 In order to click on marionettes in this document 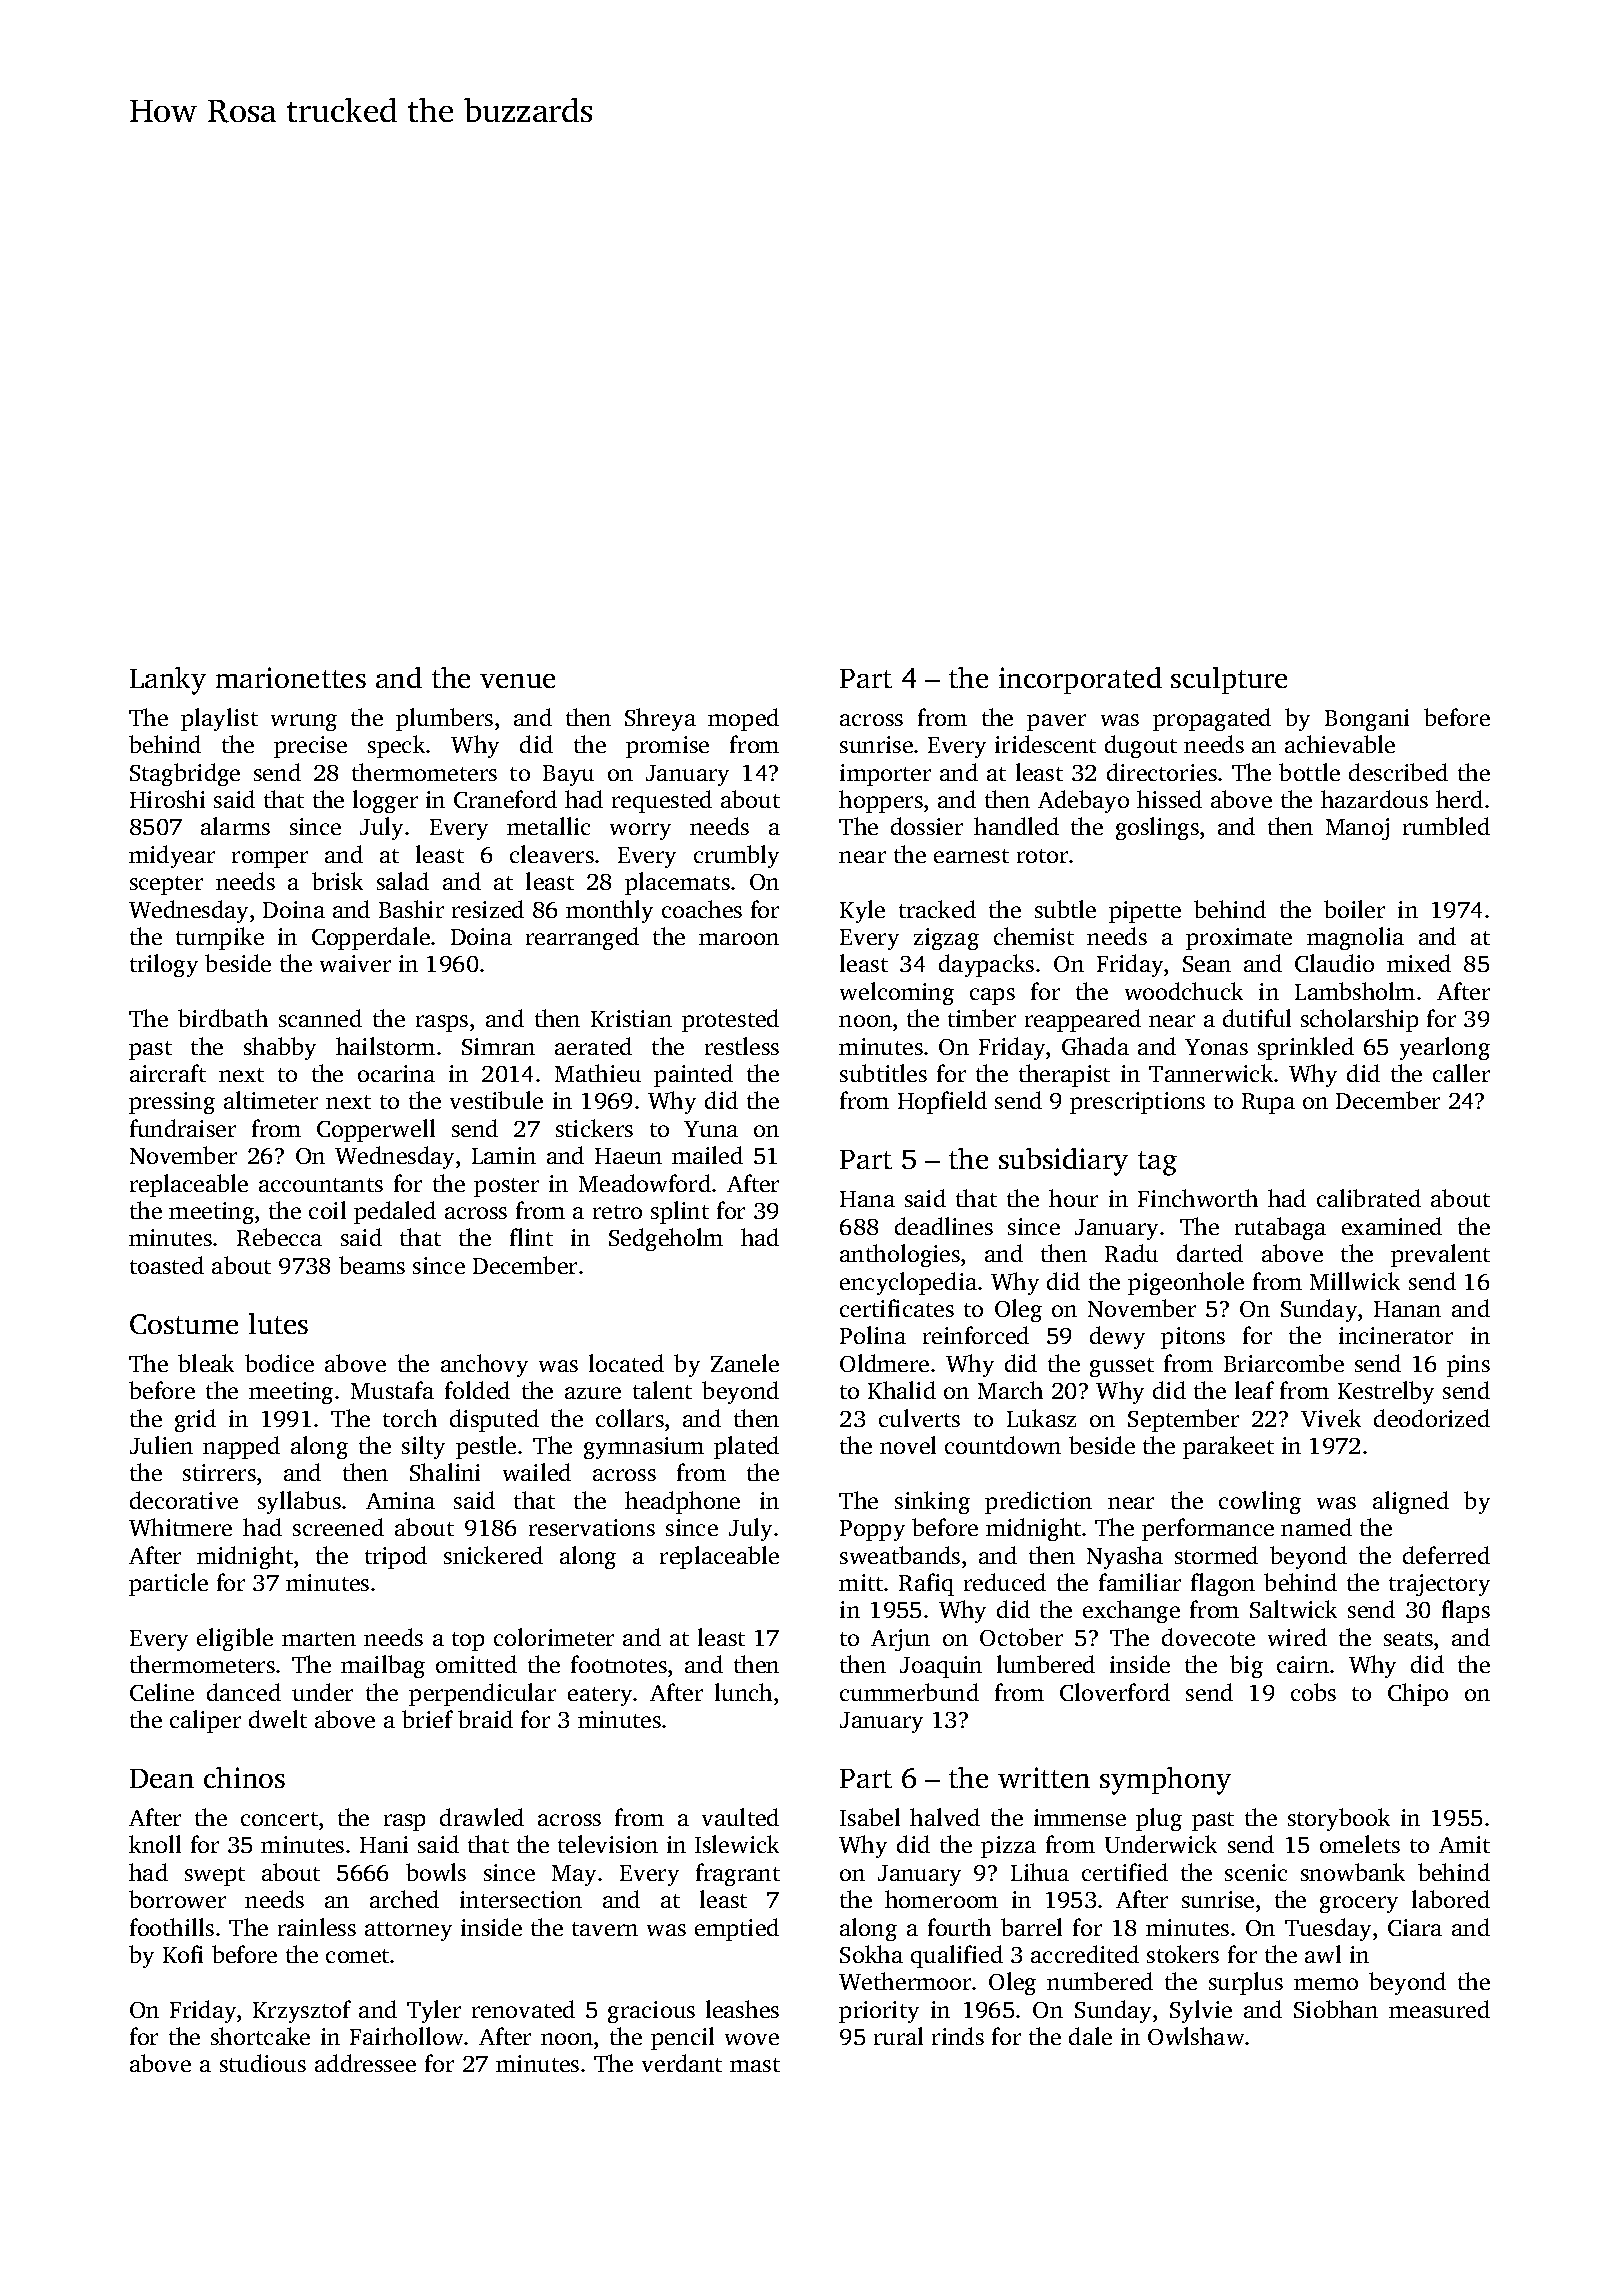, I will do `click(291, 677)`.
